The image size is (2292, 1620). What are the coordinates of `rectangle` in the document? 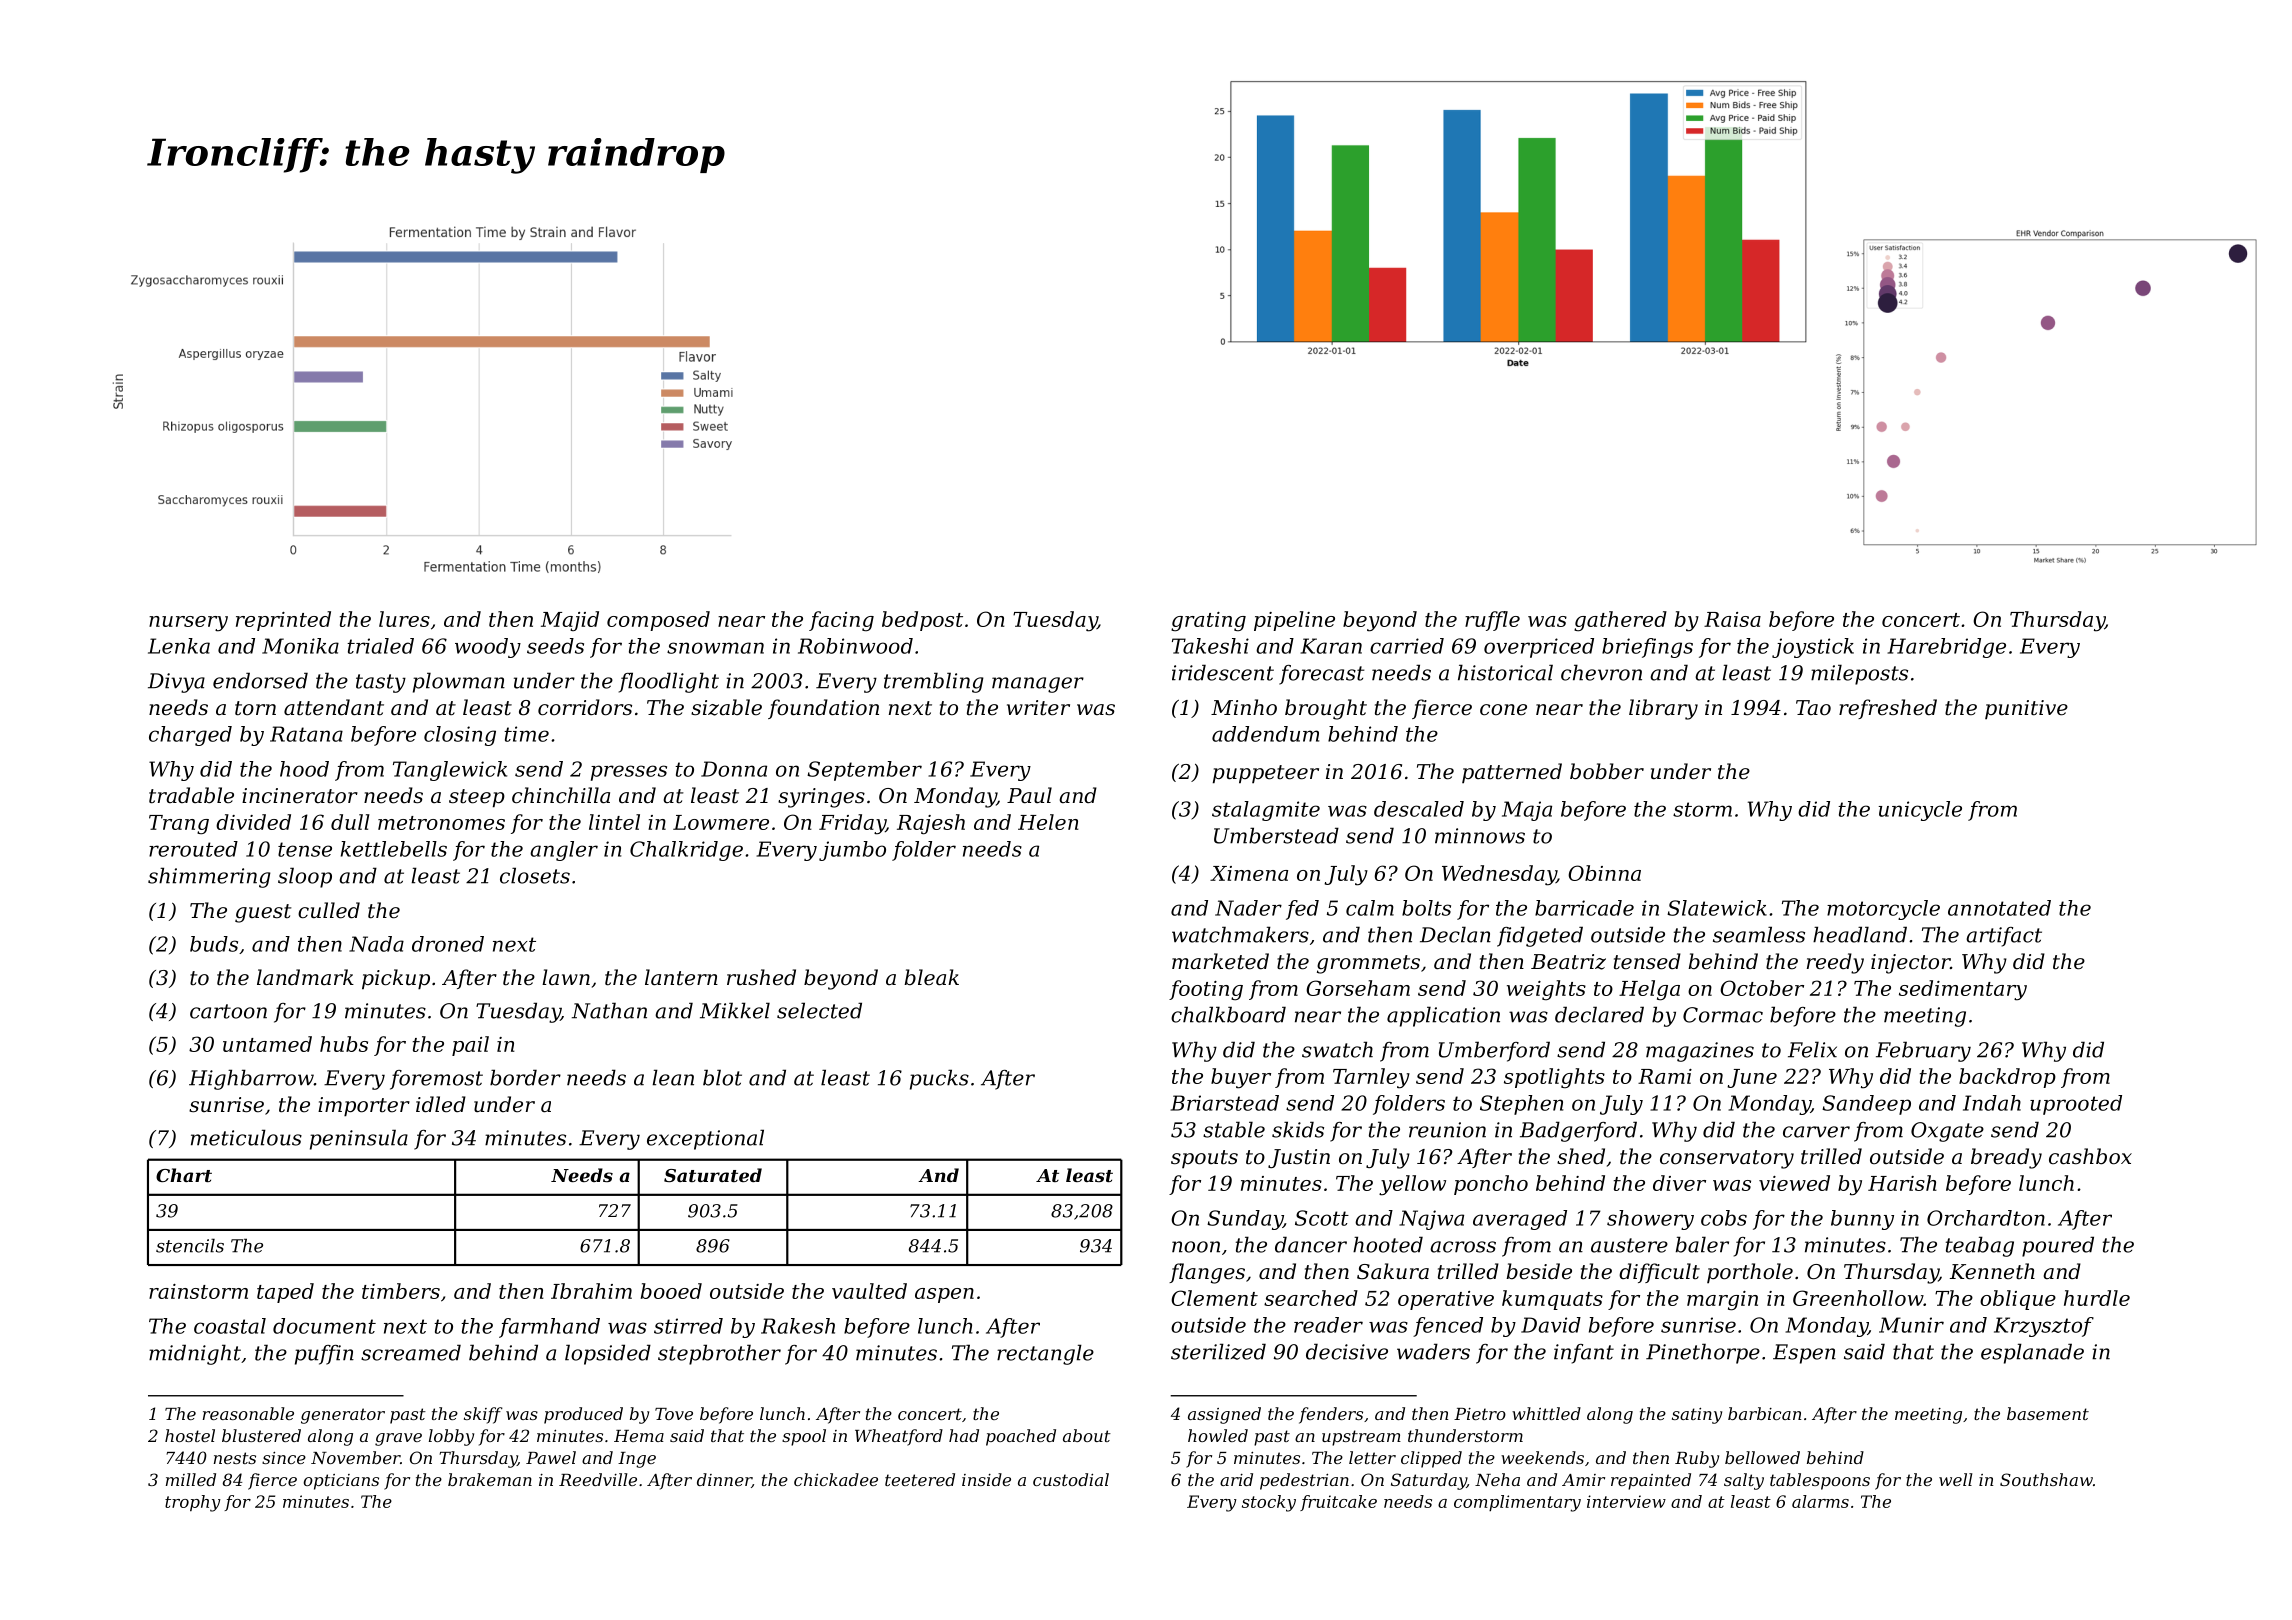 It's located at (1045, 1354).
